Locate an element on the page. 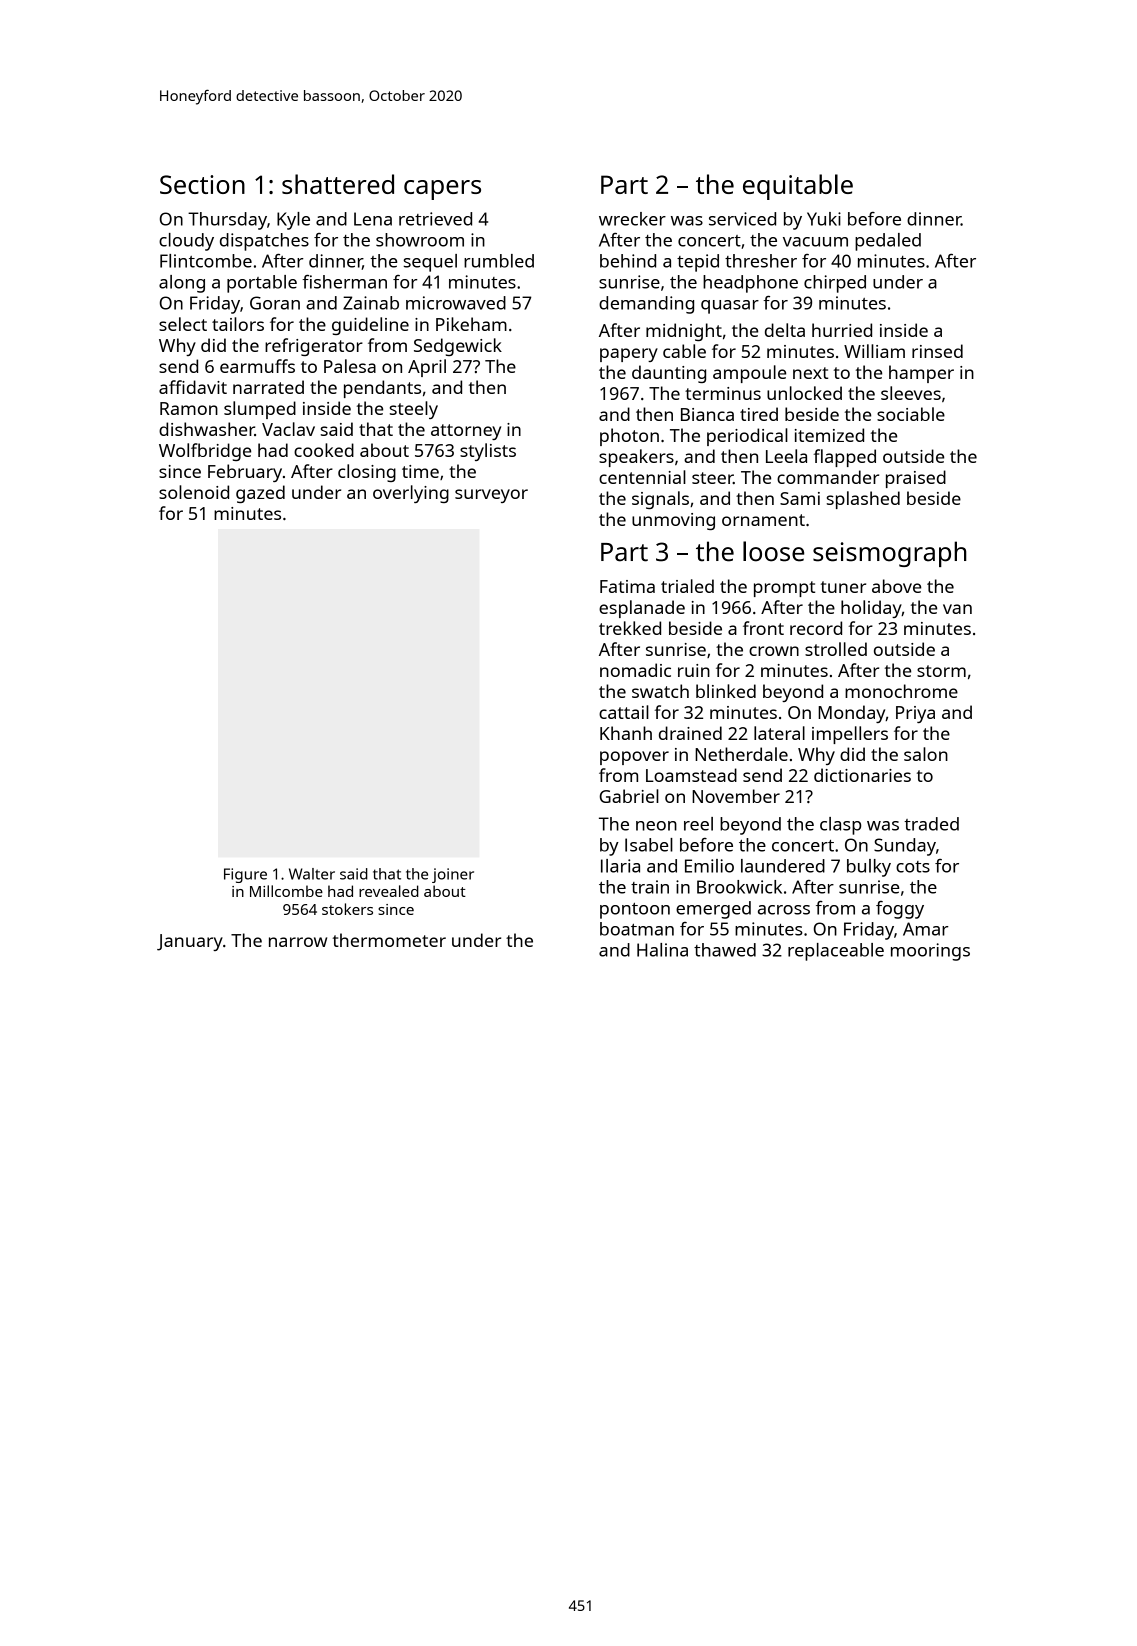 This image has width=1137, height=1646. Walter is located at coordinates (312, 874).
